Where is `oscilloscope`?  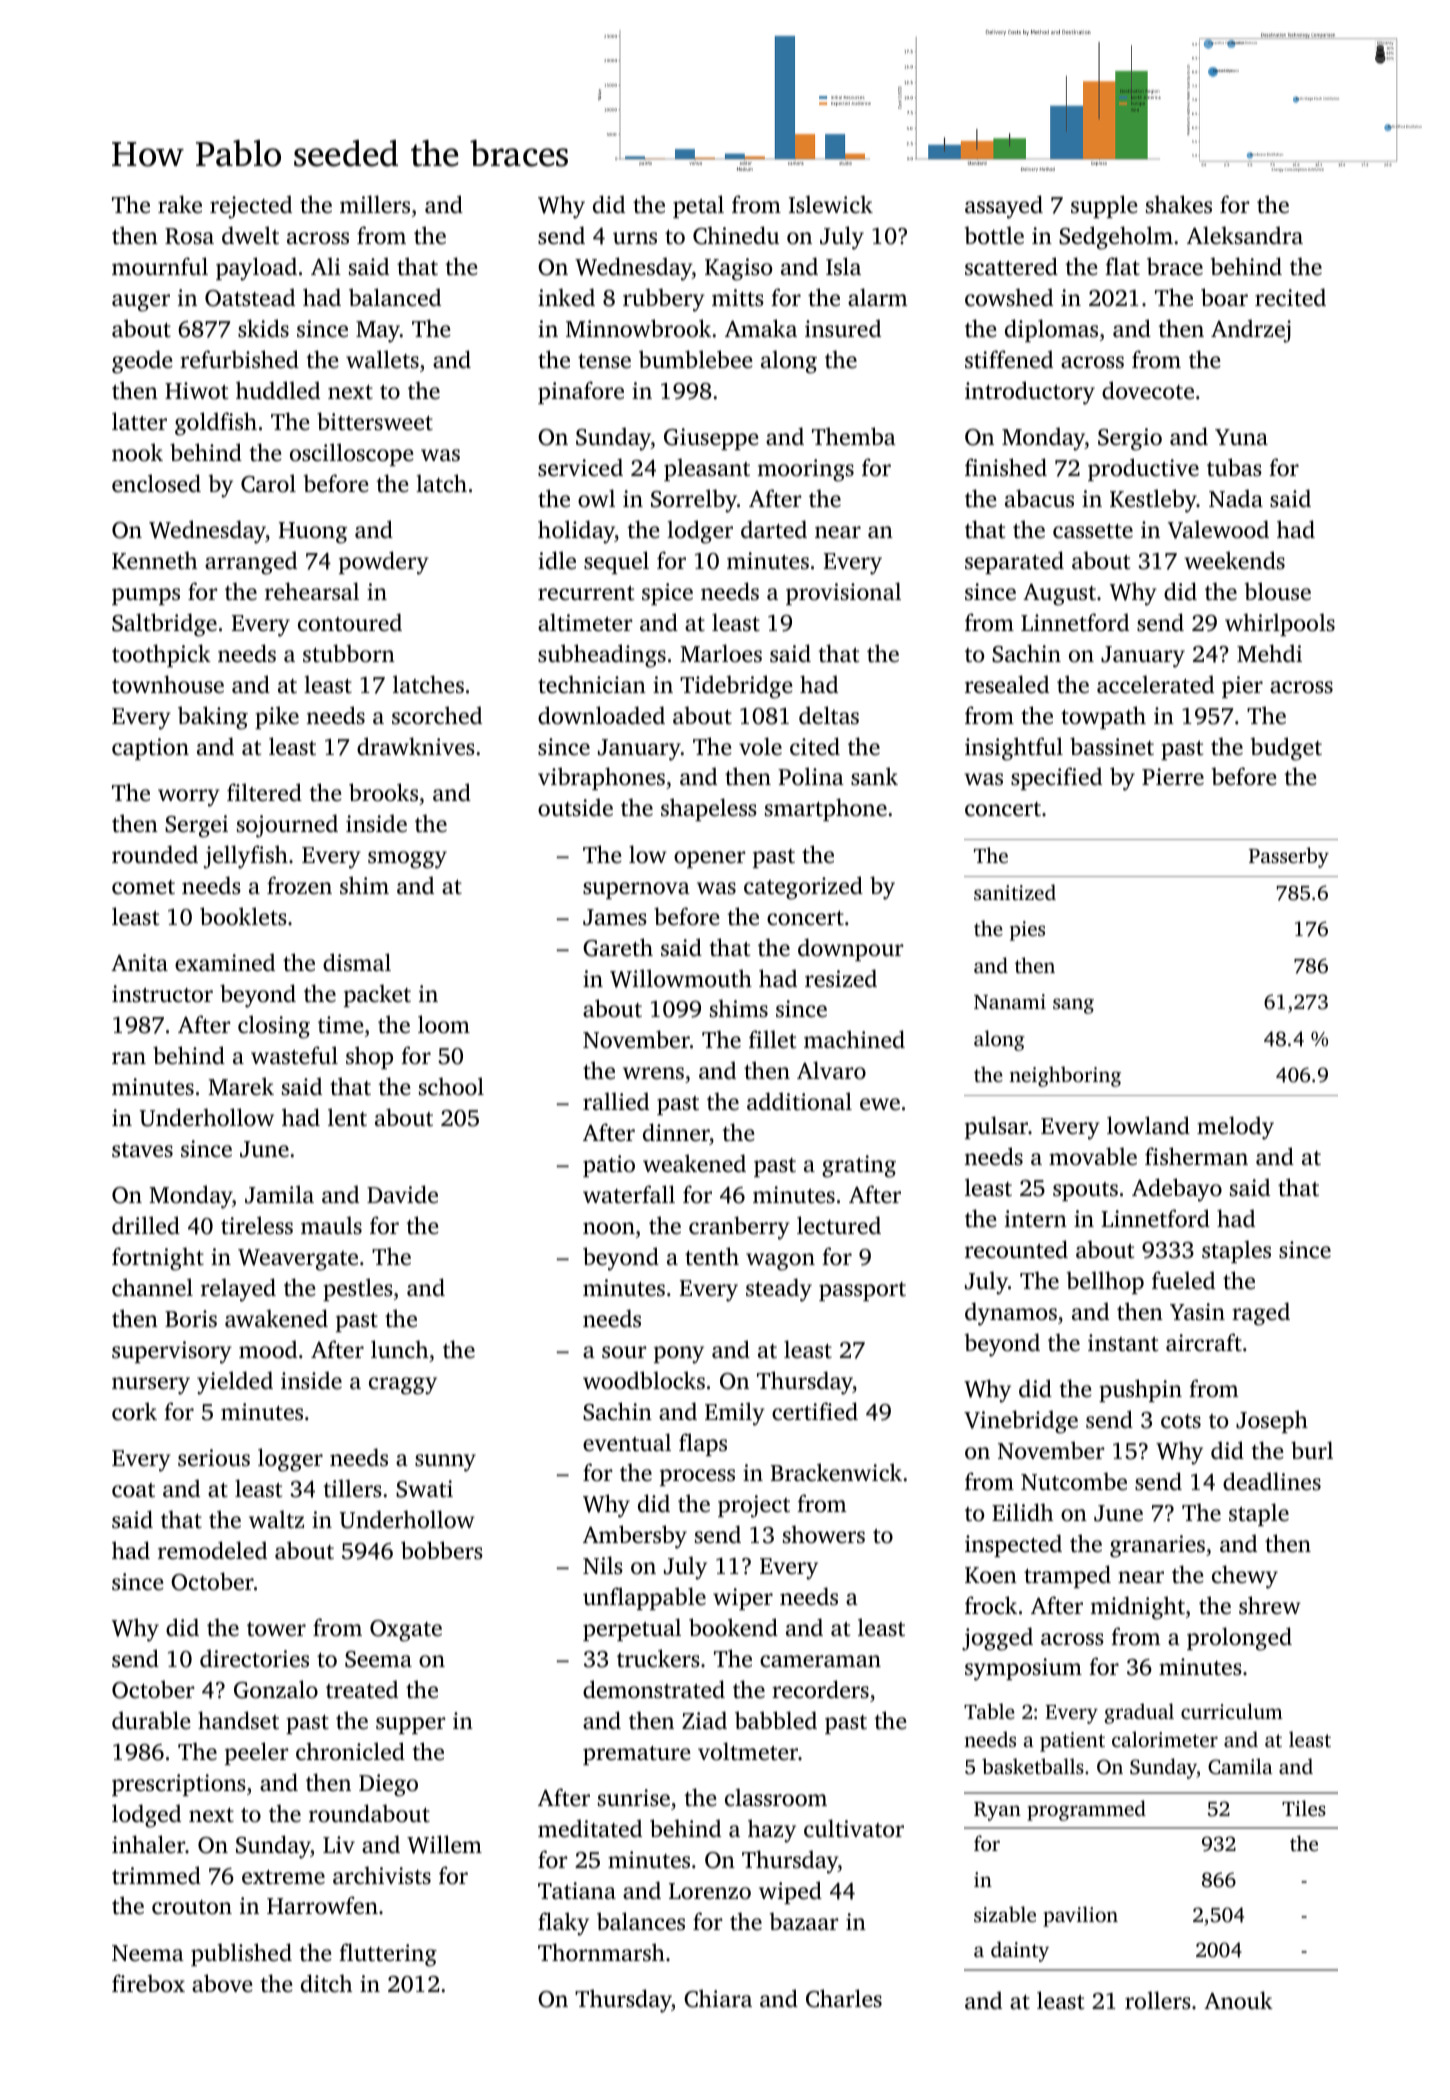
oscilloscope is located at coordinates (351, 454).
